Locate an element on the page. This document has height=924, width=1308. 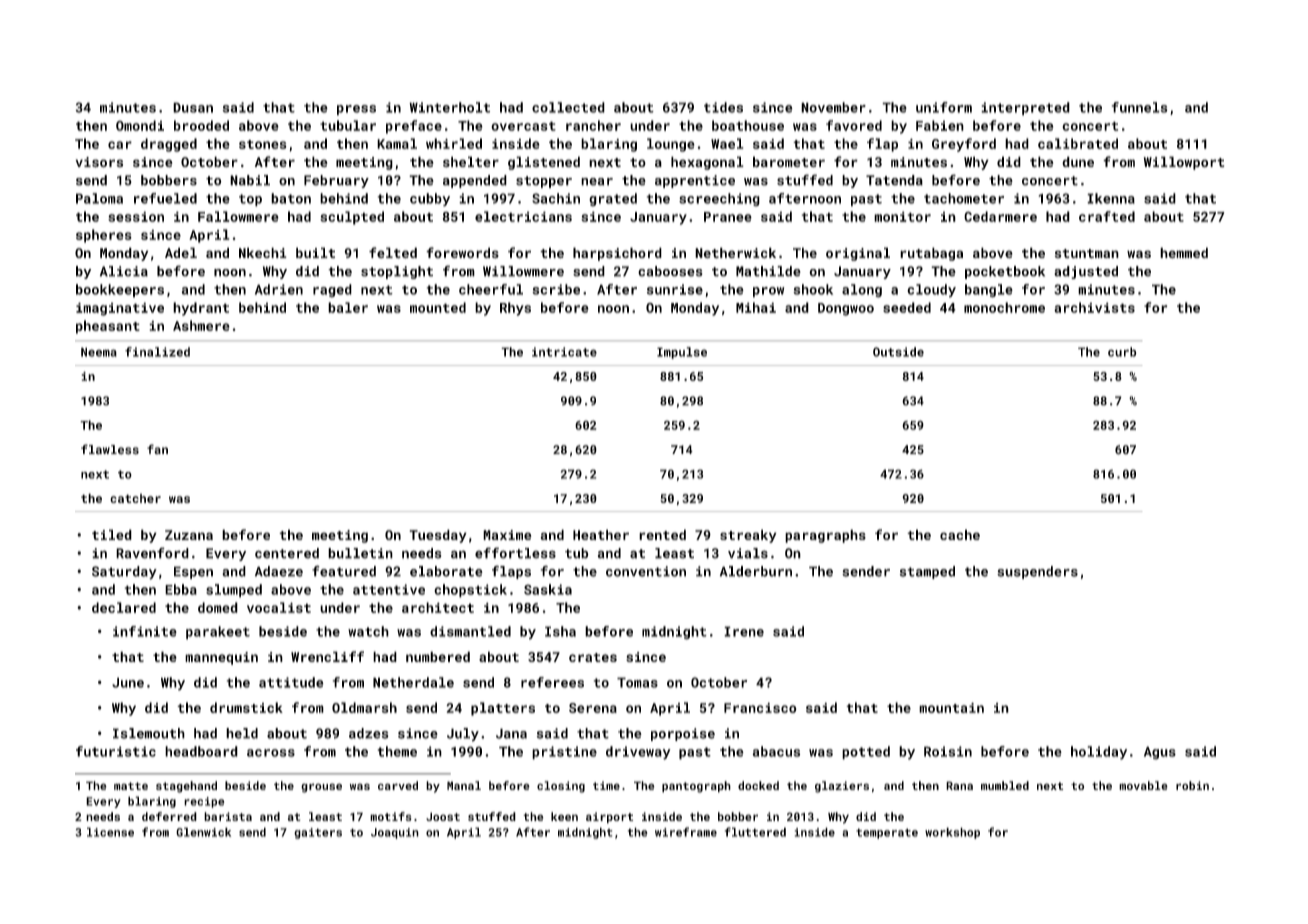
attitude is located at coordinates (291, 682).
